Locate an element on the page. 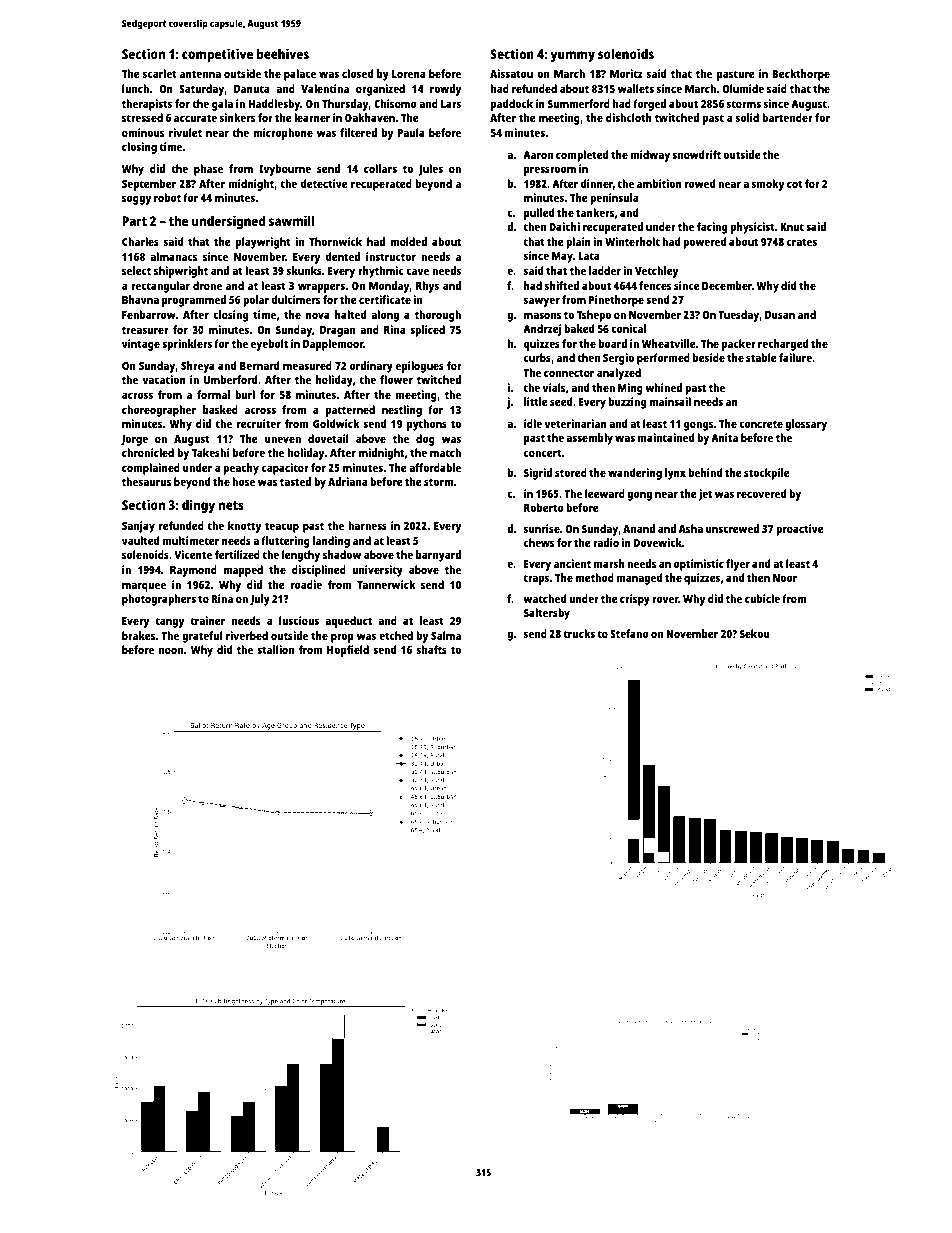  packer is located at coordinates (739, 345).
